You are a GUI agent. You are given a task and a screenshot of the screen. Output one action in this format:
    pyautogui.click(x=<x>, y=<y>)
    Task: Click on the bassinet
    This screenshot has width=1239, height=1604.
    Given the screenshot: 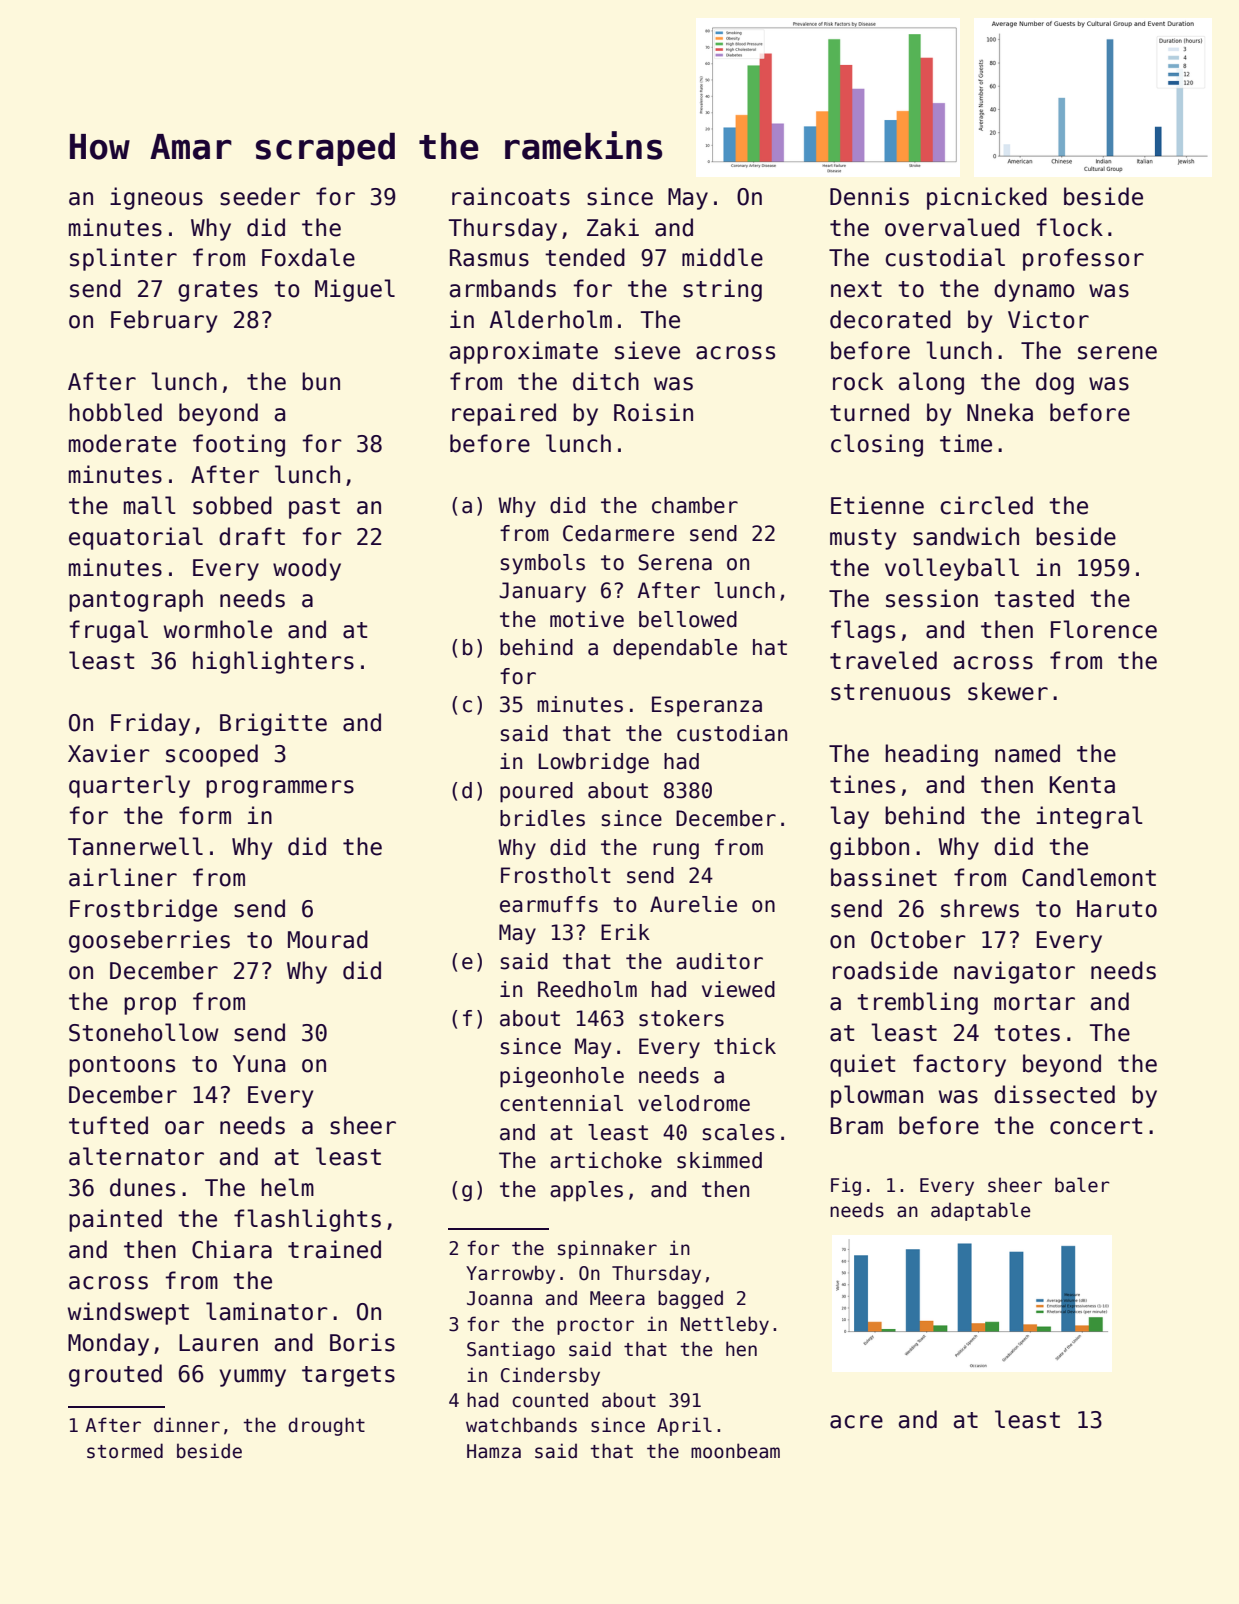 What is the action you would take?
    pyautogui.click(x=884, y=877)
